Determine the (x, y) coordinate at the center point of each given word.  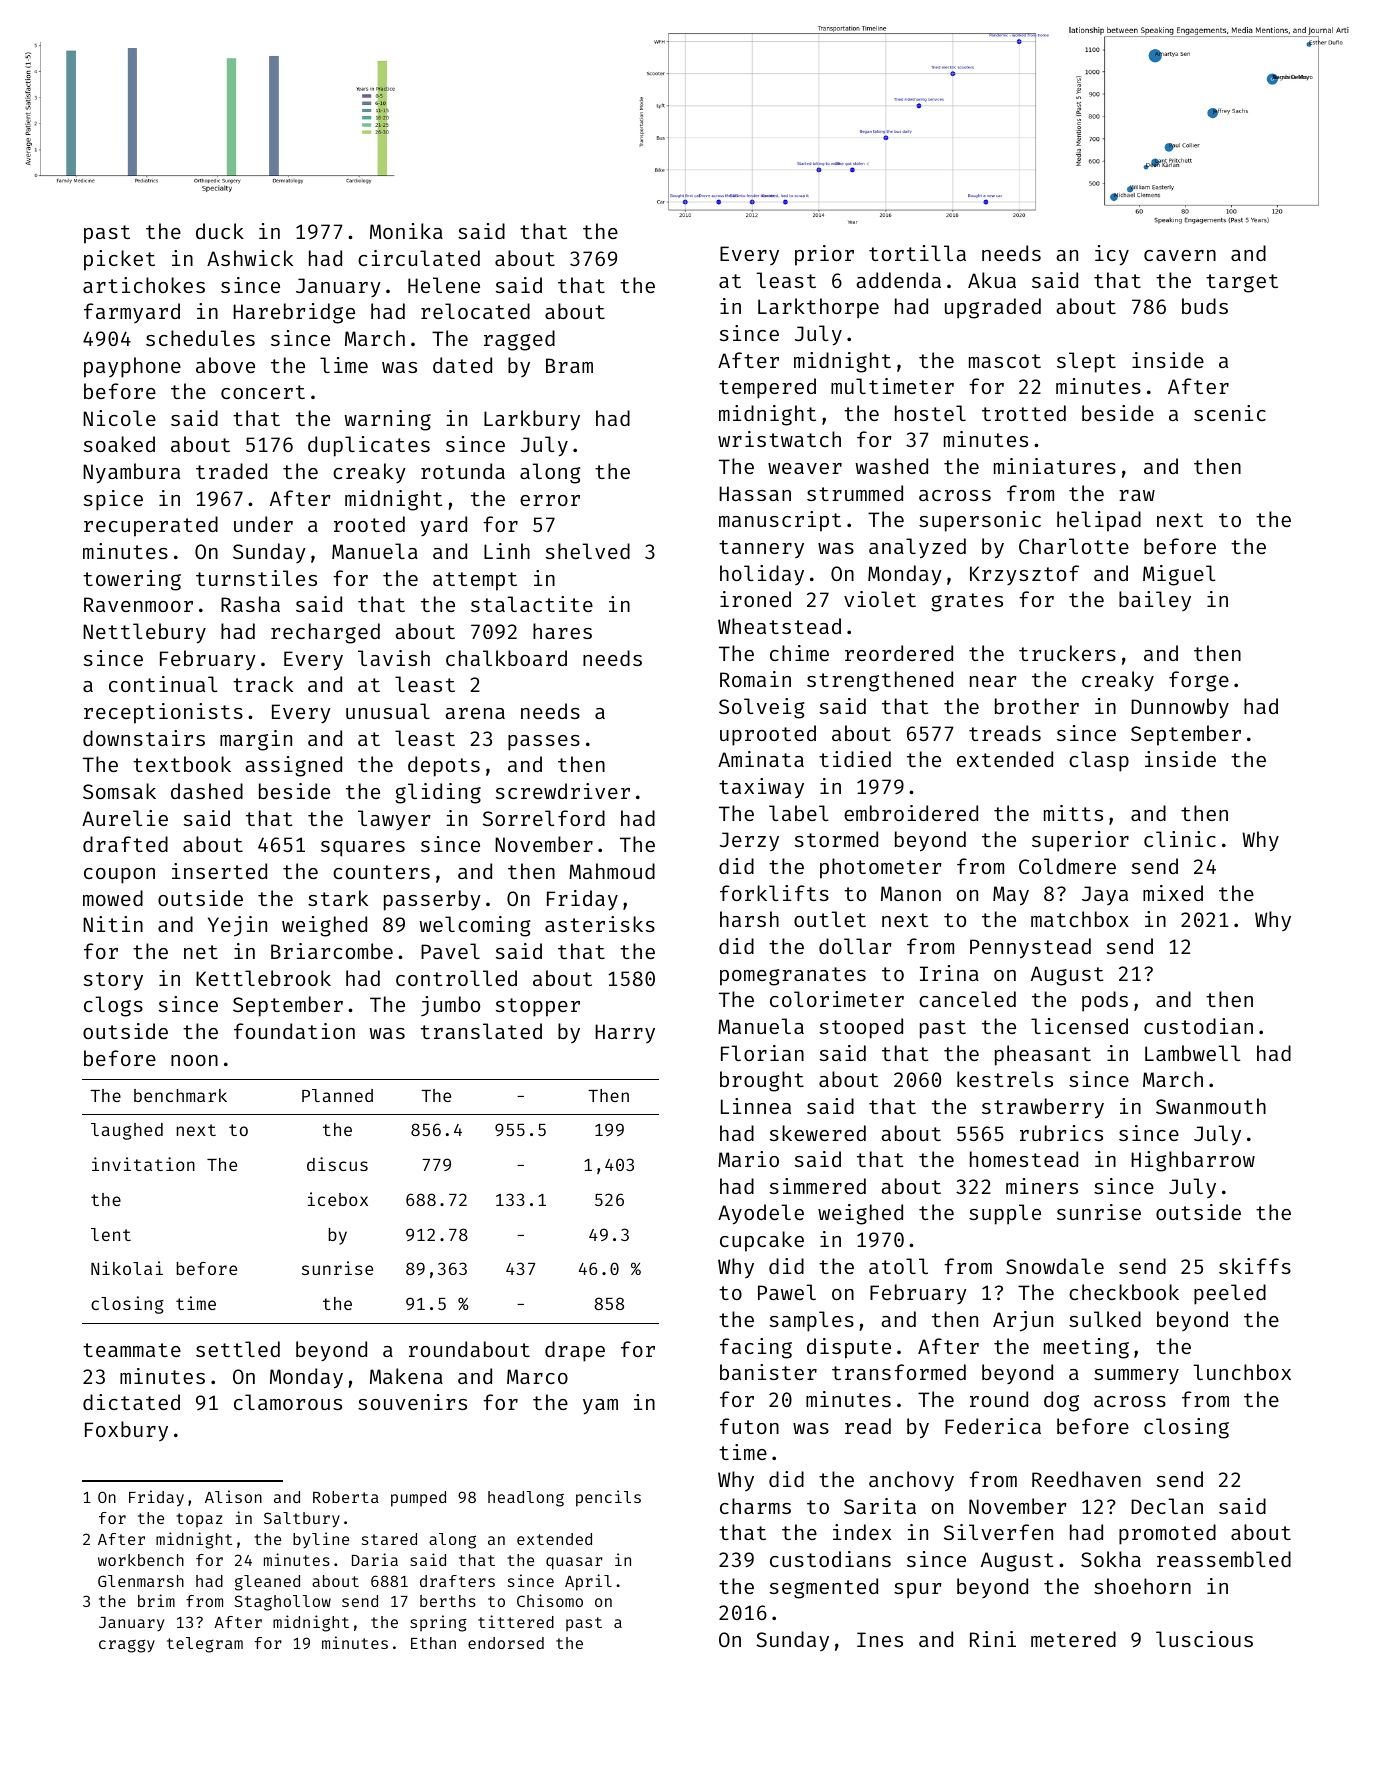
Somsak (119, 791)
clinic (1180, 839)
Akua (992, 280)
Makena (406, 1376)
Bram (569, 365)
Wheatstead (779, 626)
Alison (233, 1496)
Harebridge (294, 313)
